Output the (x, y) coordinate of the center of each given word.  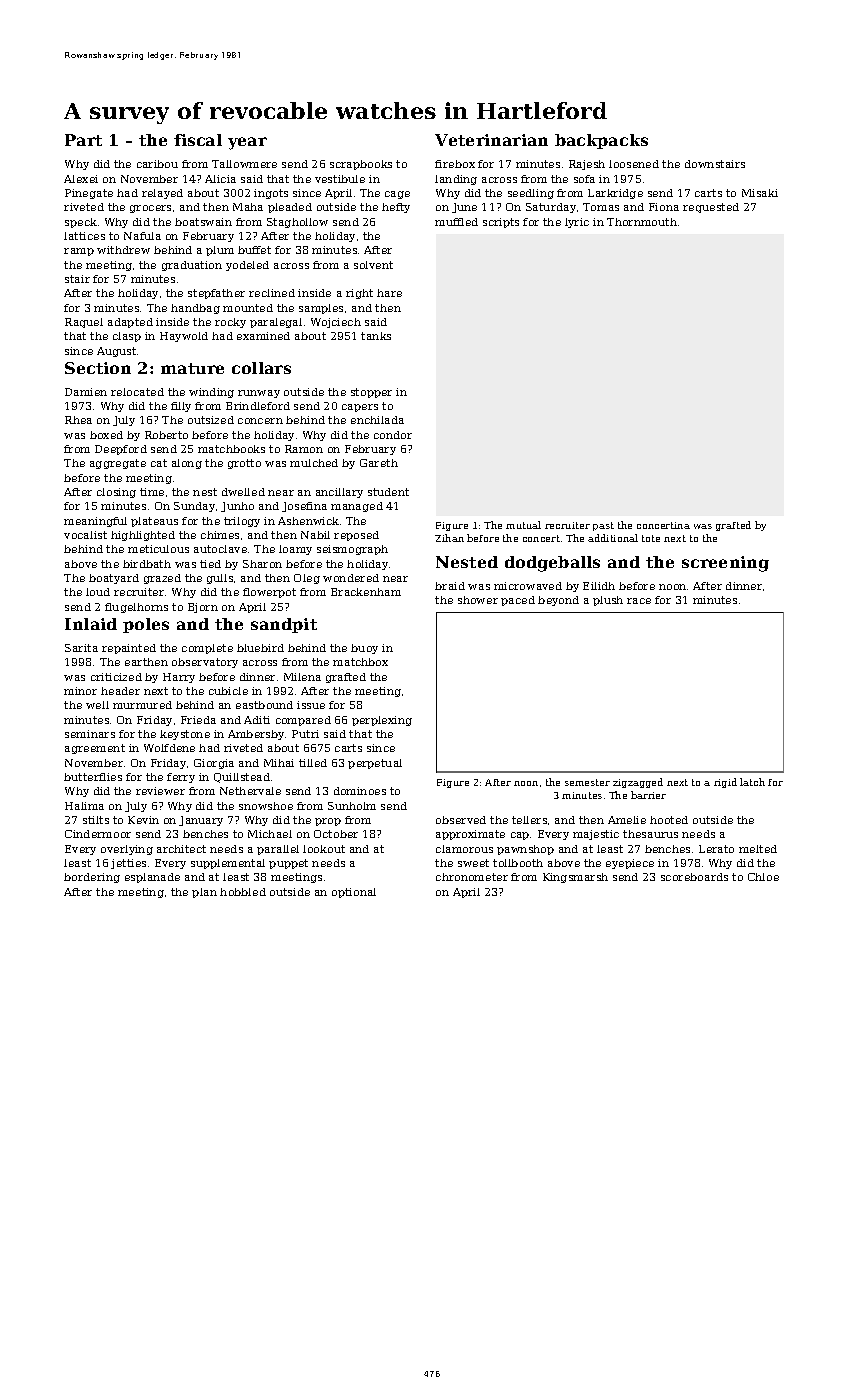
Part (83, 140)
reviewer (160, 791)
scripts (501, 223)
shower (478, 600)
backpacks (601, 141)
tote (651, 538)
